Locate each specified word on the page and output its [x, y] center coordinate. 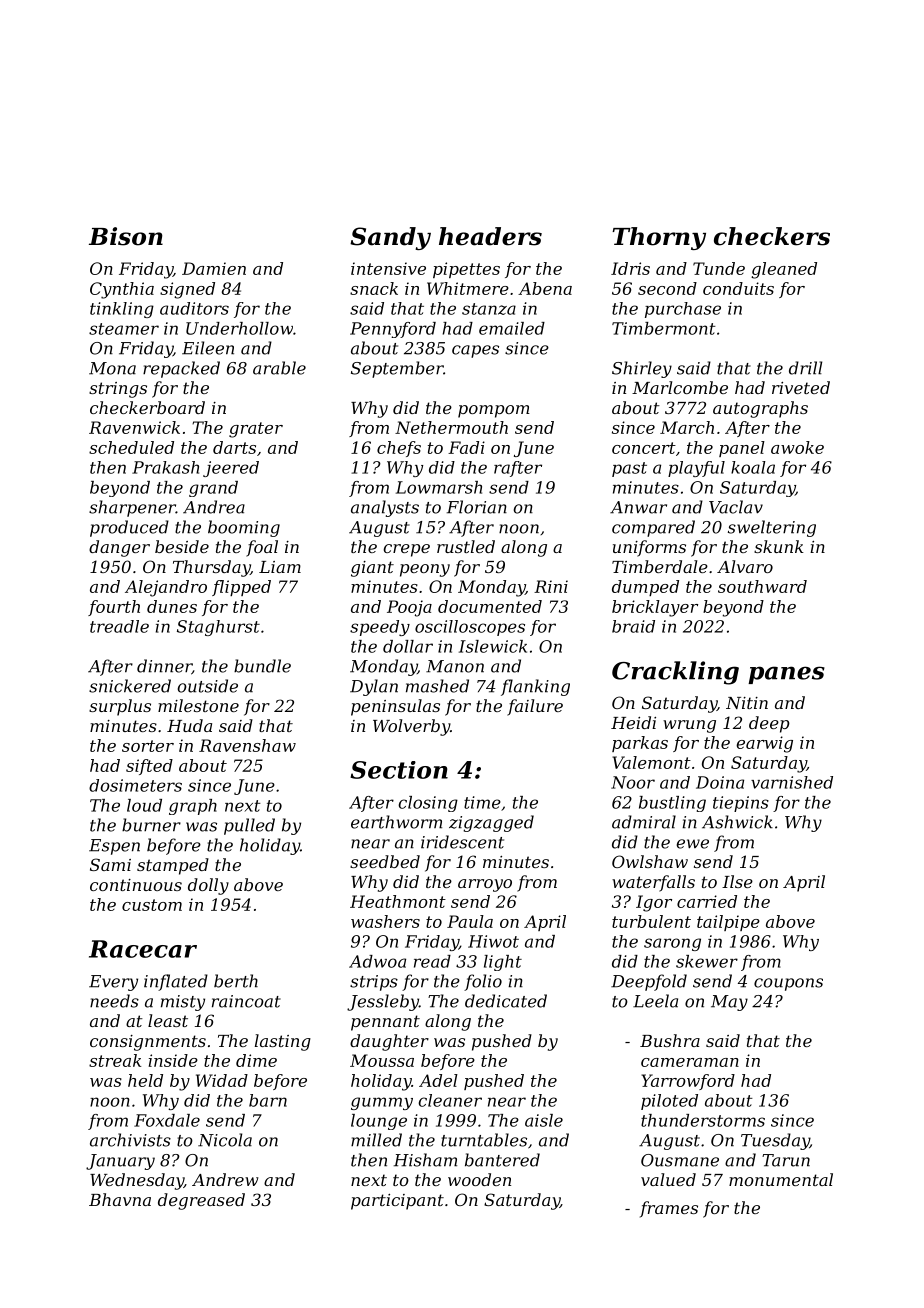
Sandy [390, 238]
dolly [208, 886]
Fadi [466, 447]
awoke [797, 447]
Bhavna [120, 1199]
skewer [707, 961]
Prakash [165, 467]
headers [490, 236]
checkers [772, 236]
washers [385, 921]
